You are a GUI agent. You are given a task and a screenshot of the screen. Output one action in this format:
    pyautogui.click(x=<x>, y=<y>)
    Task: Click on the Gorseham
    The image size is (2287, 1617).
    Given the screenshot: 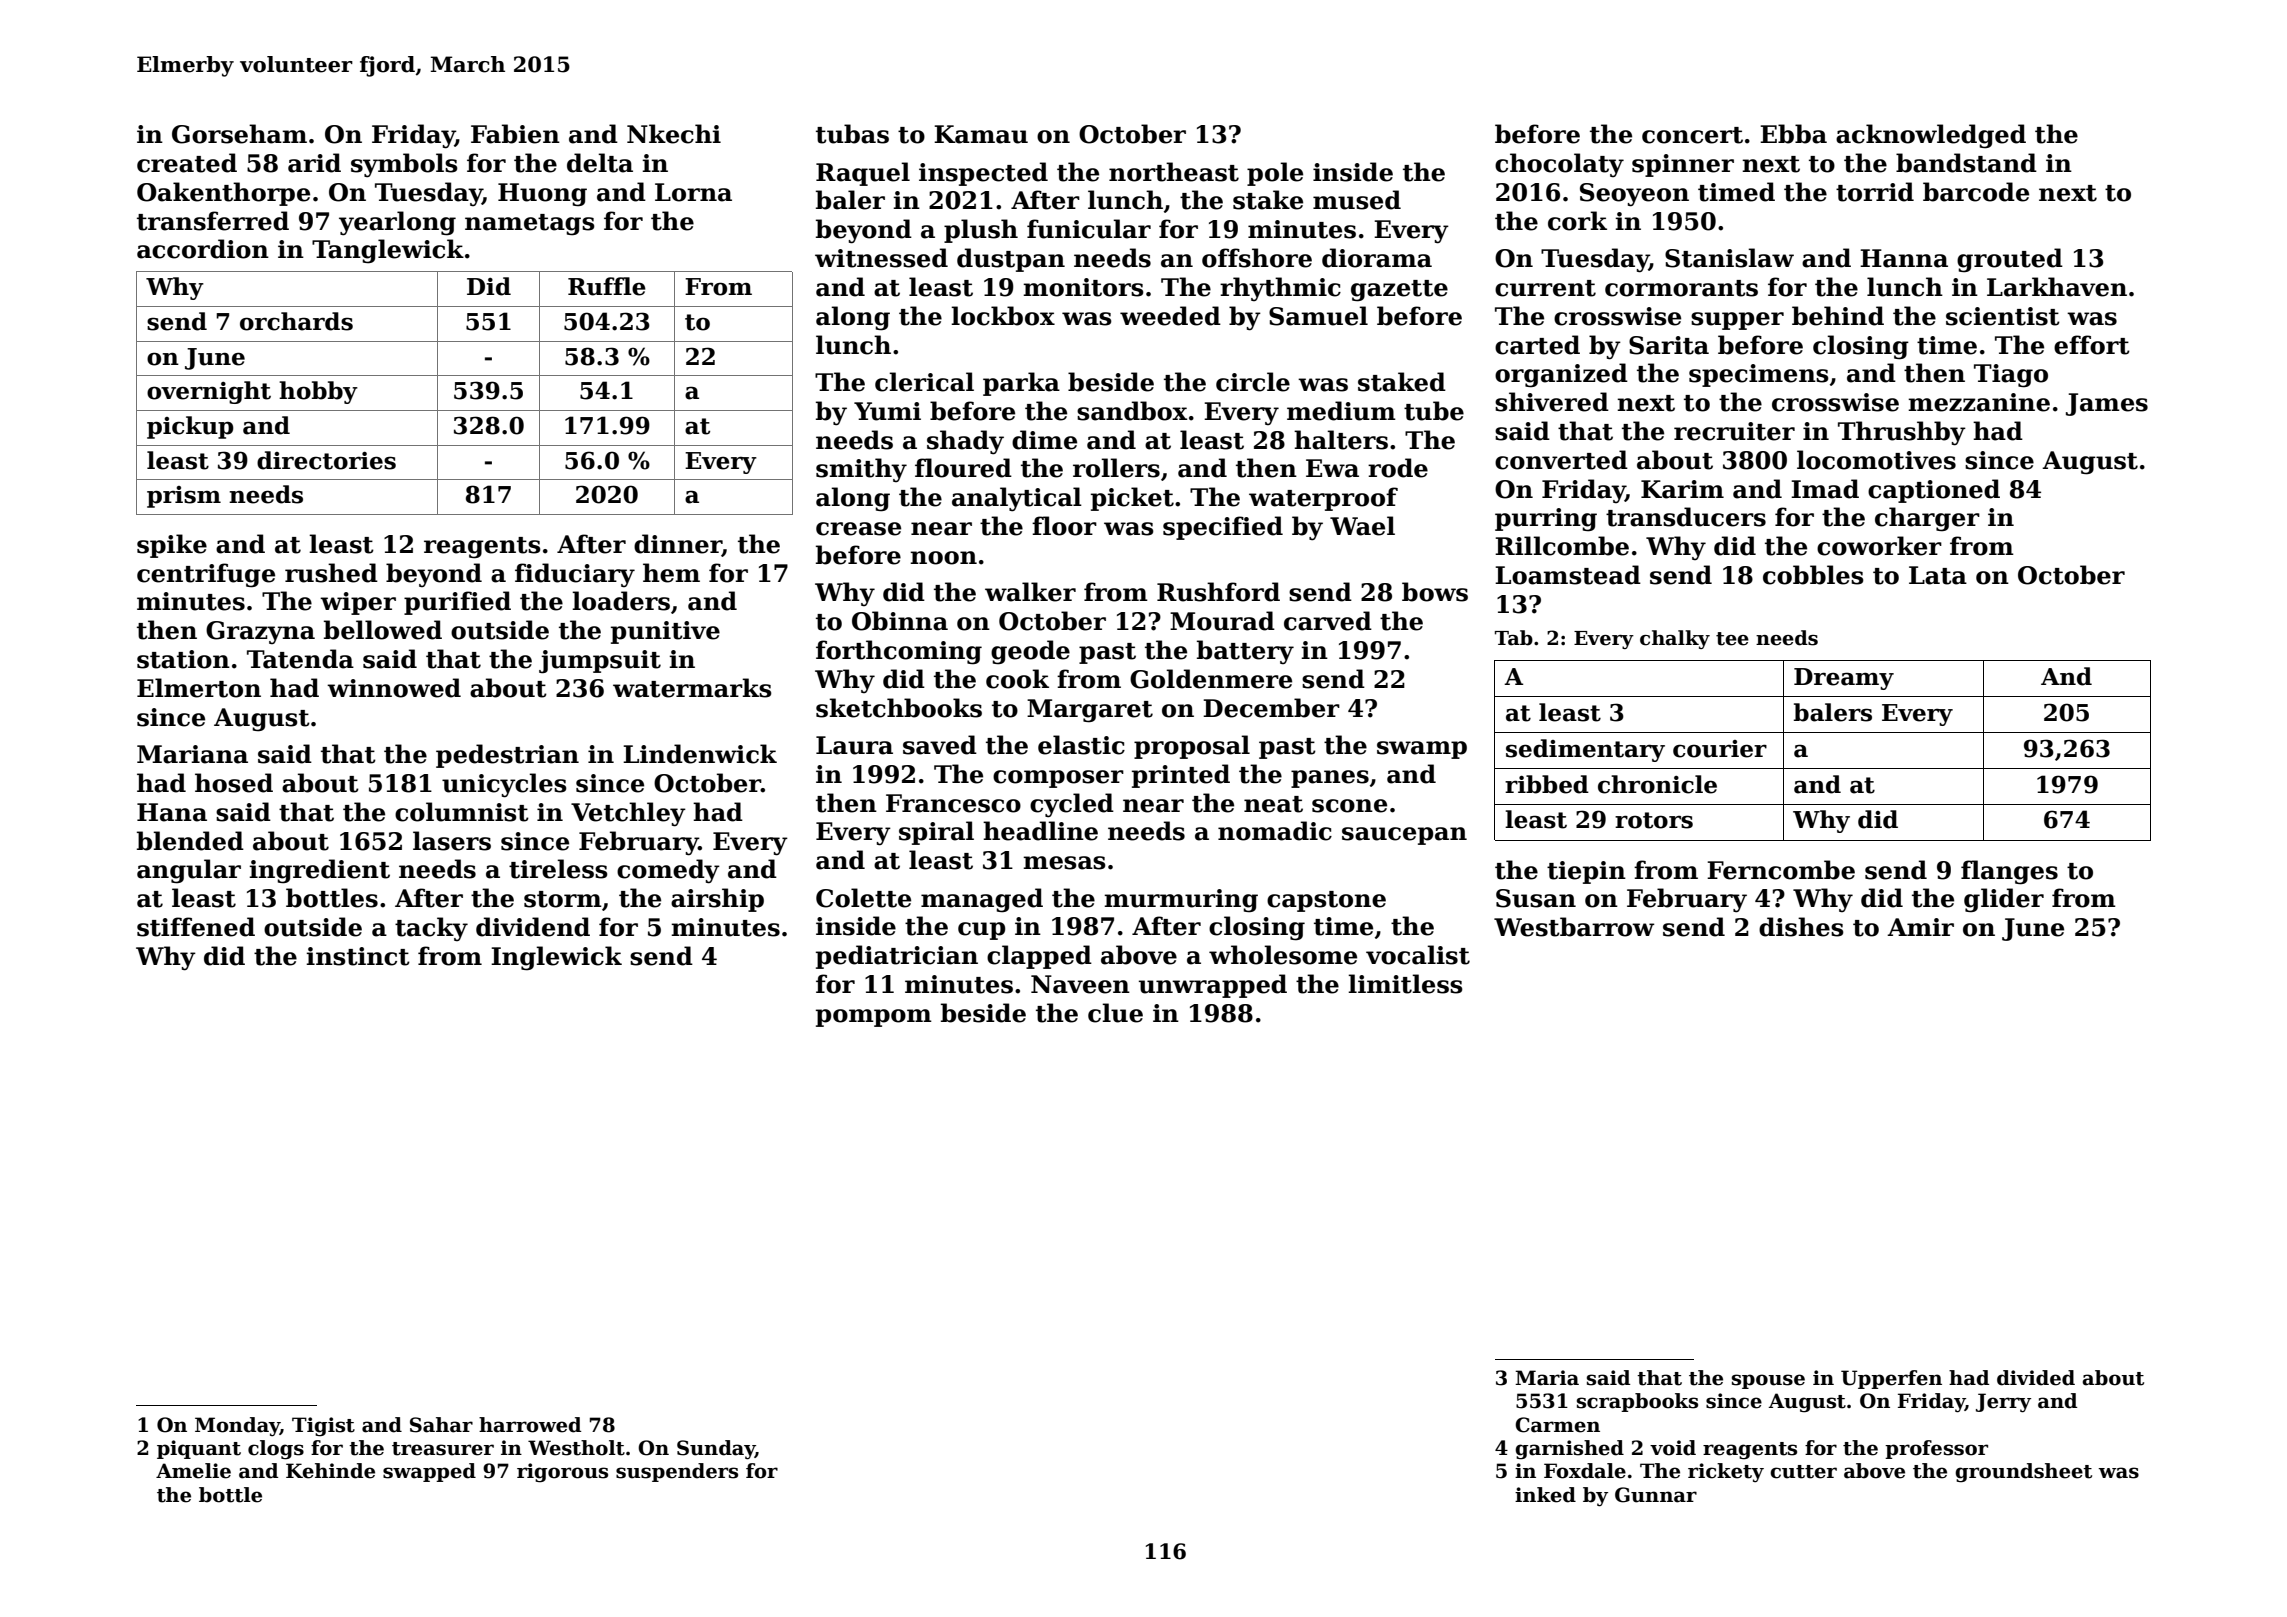 What is the action you would take?
    pyautogui.click(x=239, y=134)
